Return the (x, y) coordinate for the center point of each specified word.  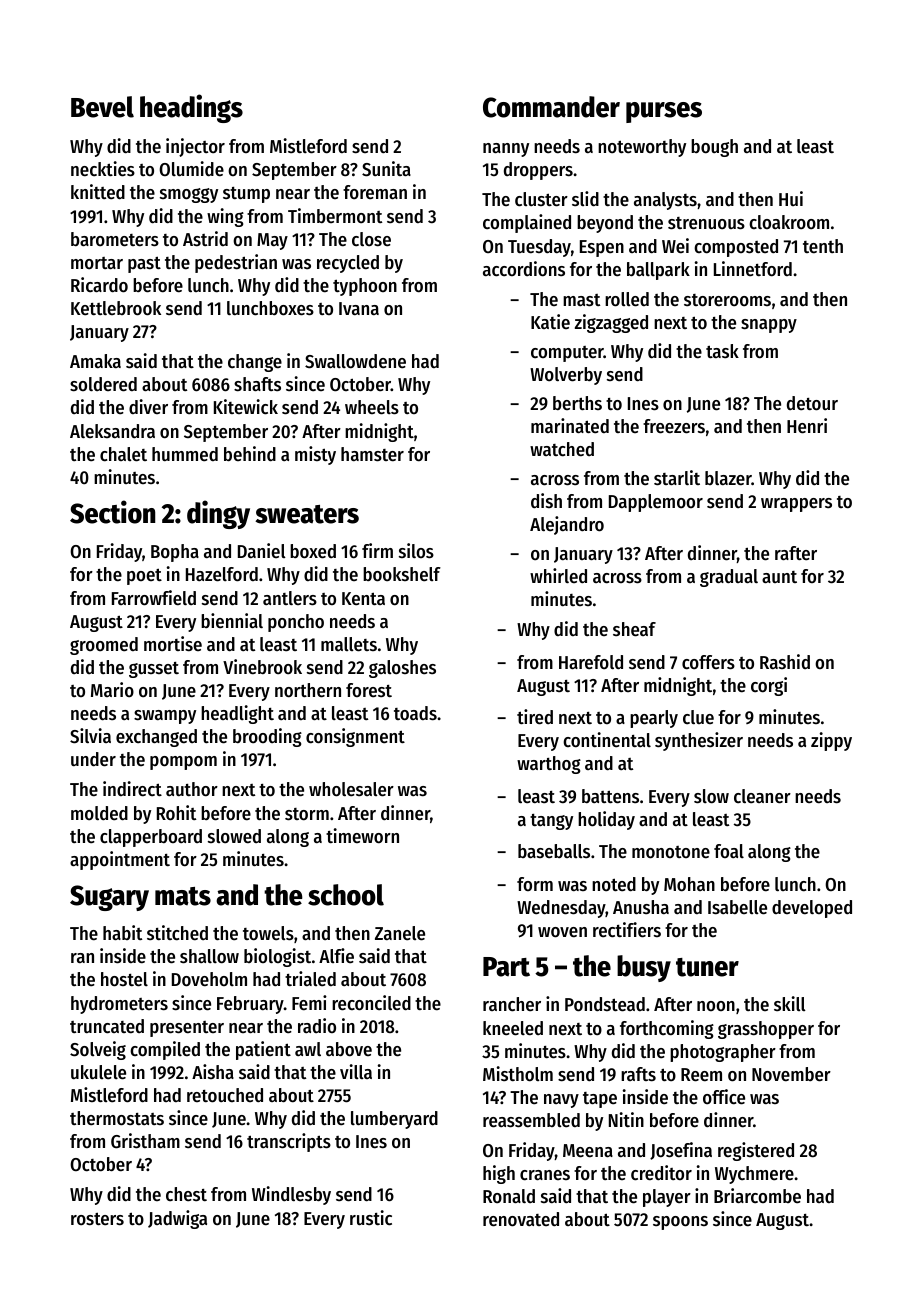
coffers (708, 662)
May (272, 241)
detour (812, 403)
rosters (97, 1219)
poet (144, 576)
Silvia (90, 736)
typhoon (365, 287)
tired (535, 717)
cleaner (762, 796)
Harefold (591, 662)
